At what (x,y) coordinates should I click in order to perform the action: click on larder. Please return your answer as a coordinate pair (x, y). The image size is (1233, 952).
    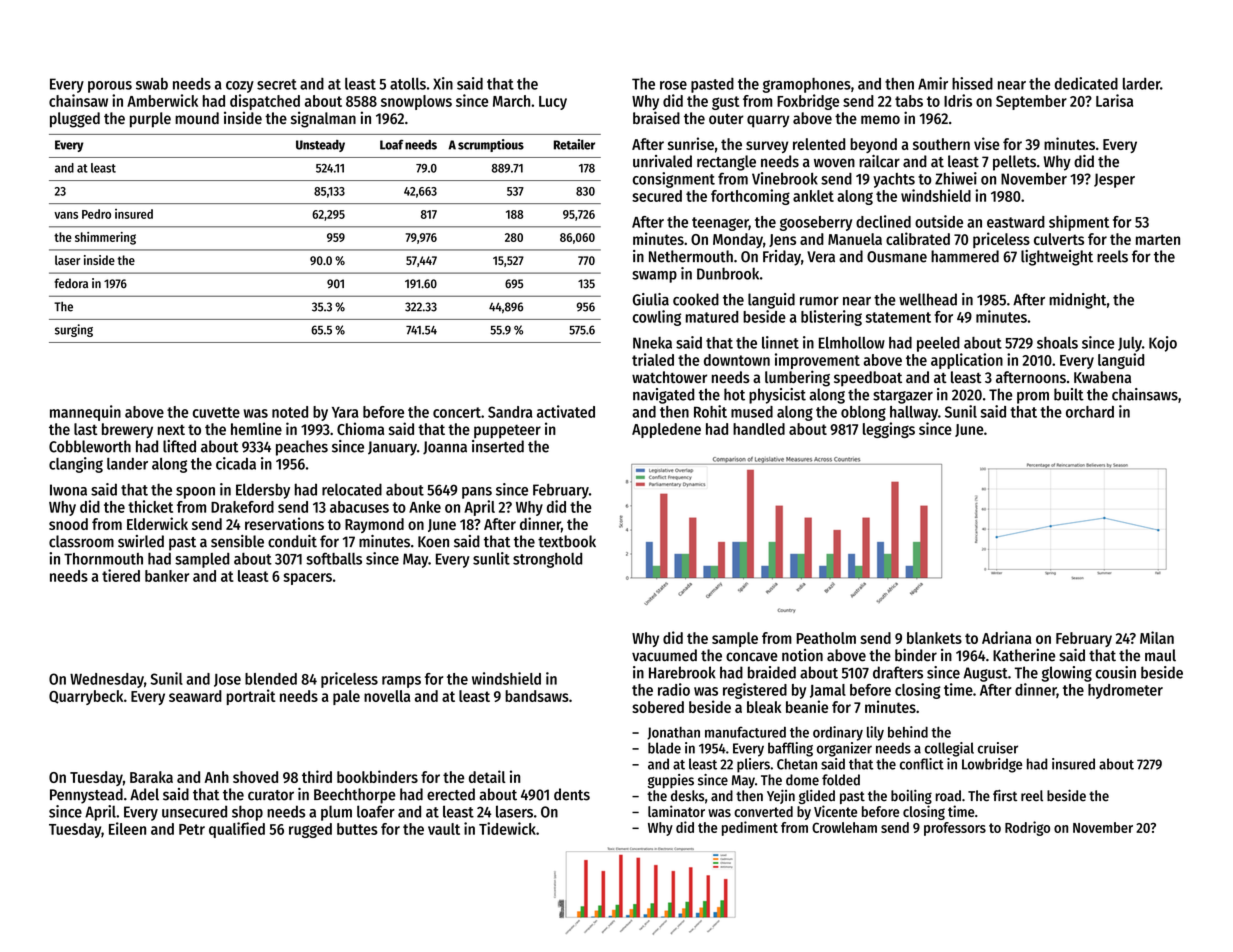
    Looking at the image, I should click on (1141, 84).
